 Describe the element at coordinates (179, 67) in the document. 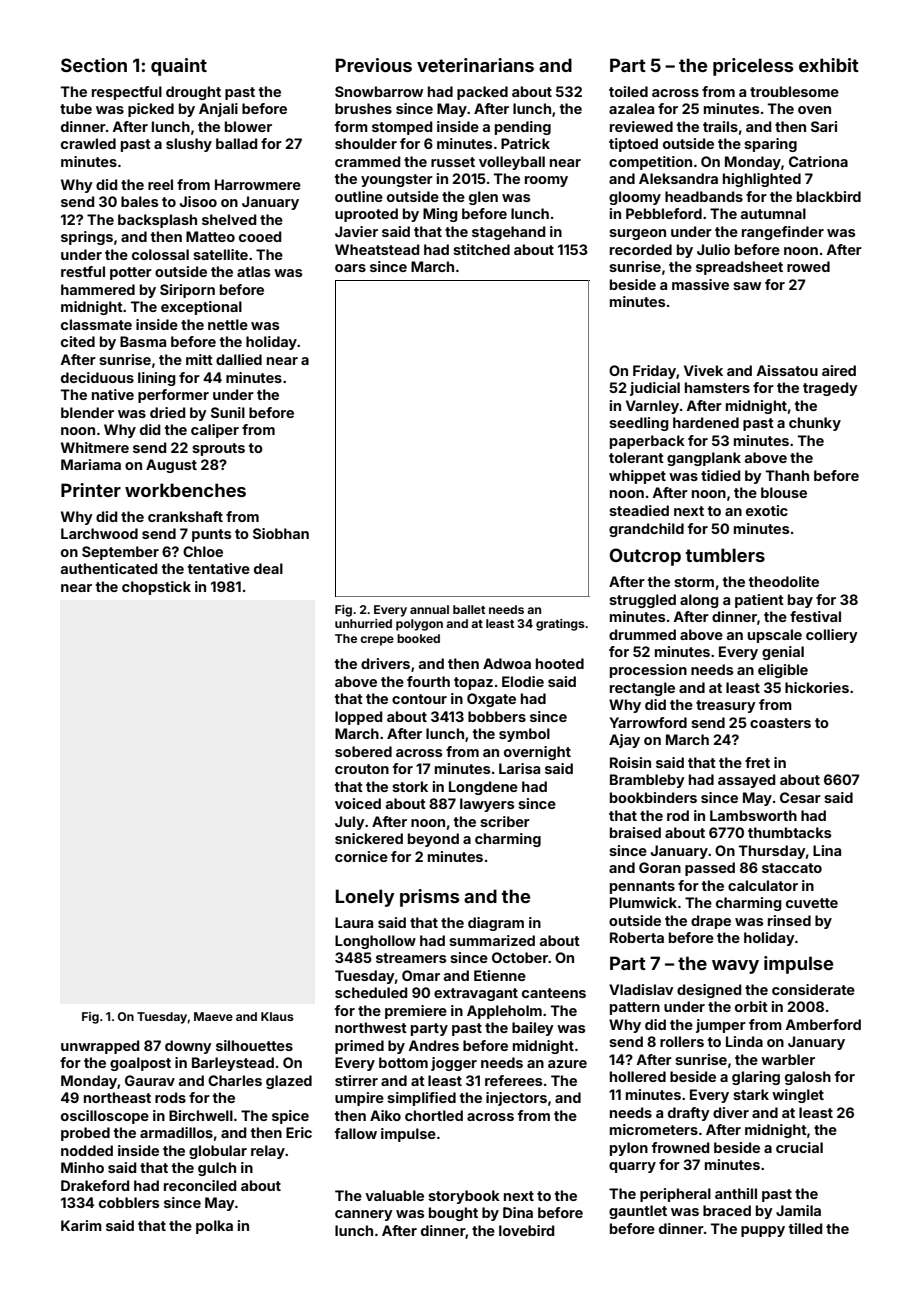

I see `quaint` at that location.
